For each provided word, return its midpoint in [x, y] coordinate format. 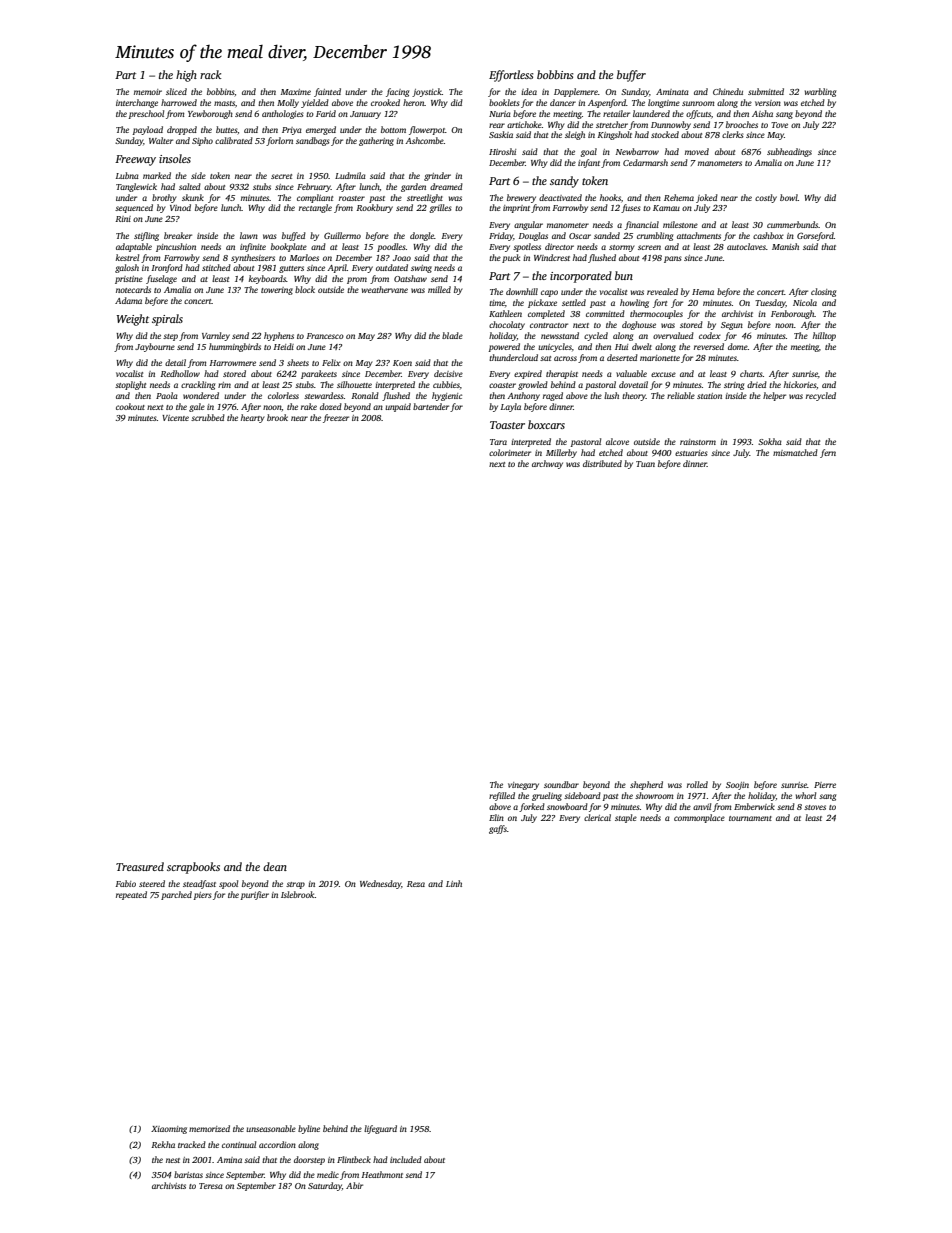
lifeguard [380, 1129]
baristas [188, 1174]
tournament [750, 818]
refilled [502, 796]
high [186, 76]
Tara [498, 442]
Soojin [737, 786]
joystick [427, 92]
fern [828, 453]
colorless [283, 395]
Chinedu [728, 91]
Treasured [140, 866]
